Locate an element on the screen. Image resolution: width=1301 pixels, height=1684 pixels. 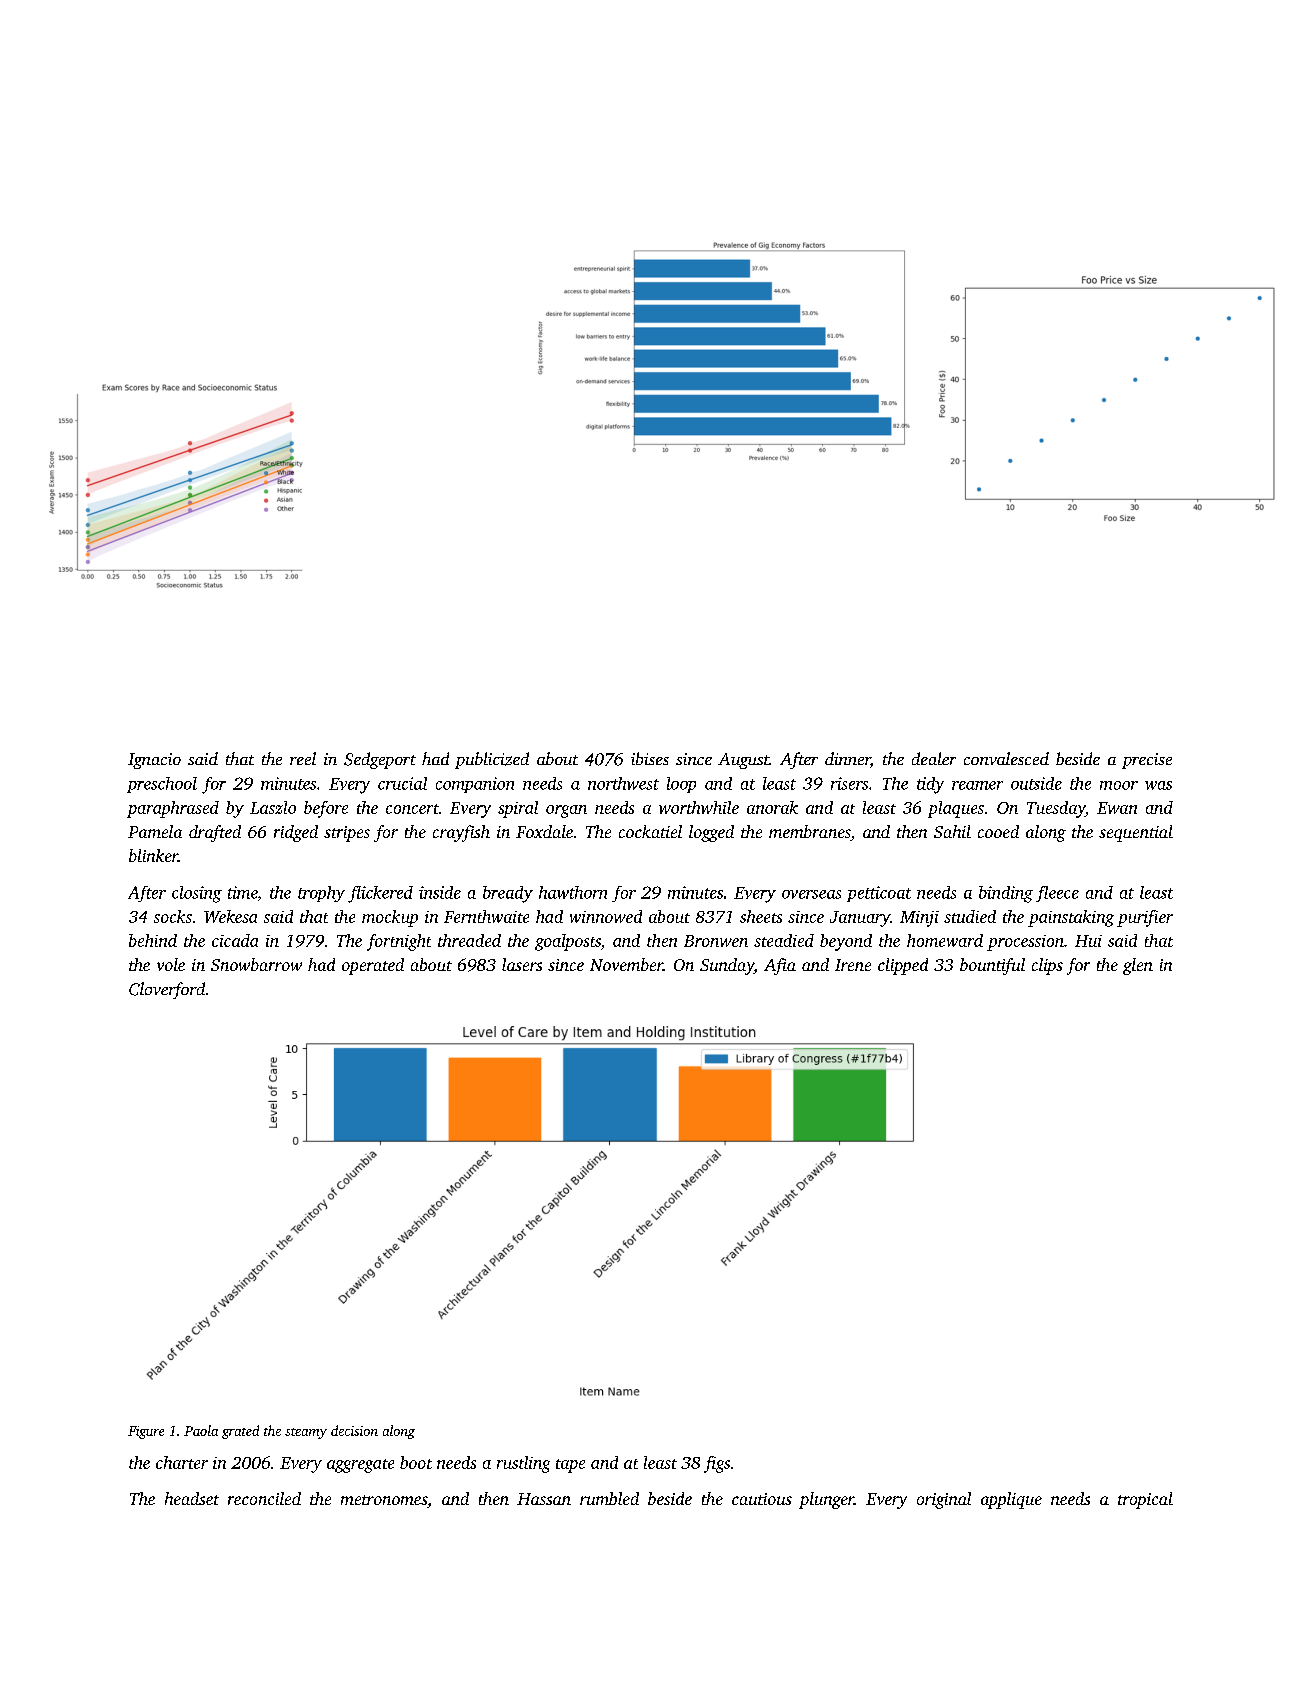
tape is located at coordinates (570, 1466).
